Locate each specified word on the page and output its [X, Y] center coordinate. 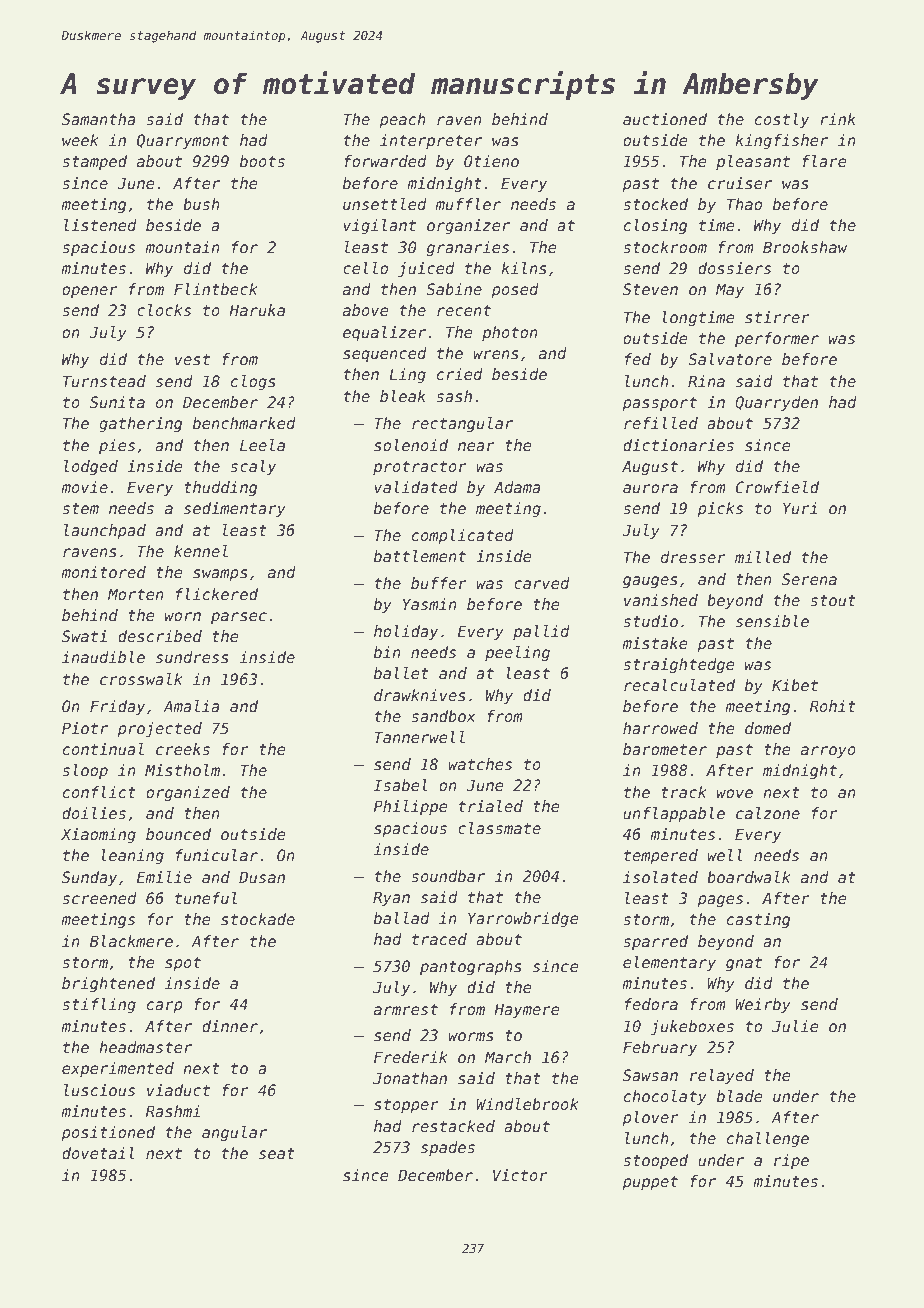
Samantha [99, 119]
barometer [665, 749]
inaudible [103, 657]
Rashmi [172, 1111]
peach [402, 120]
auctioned [665, 119]
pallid [541, 632]
